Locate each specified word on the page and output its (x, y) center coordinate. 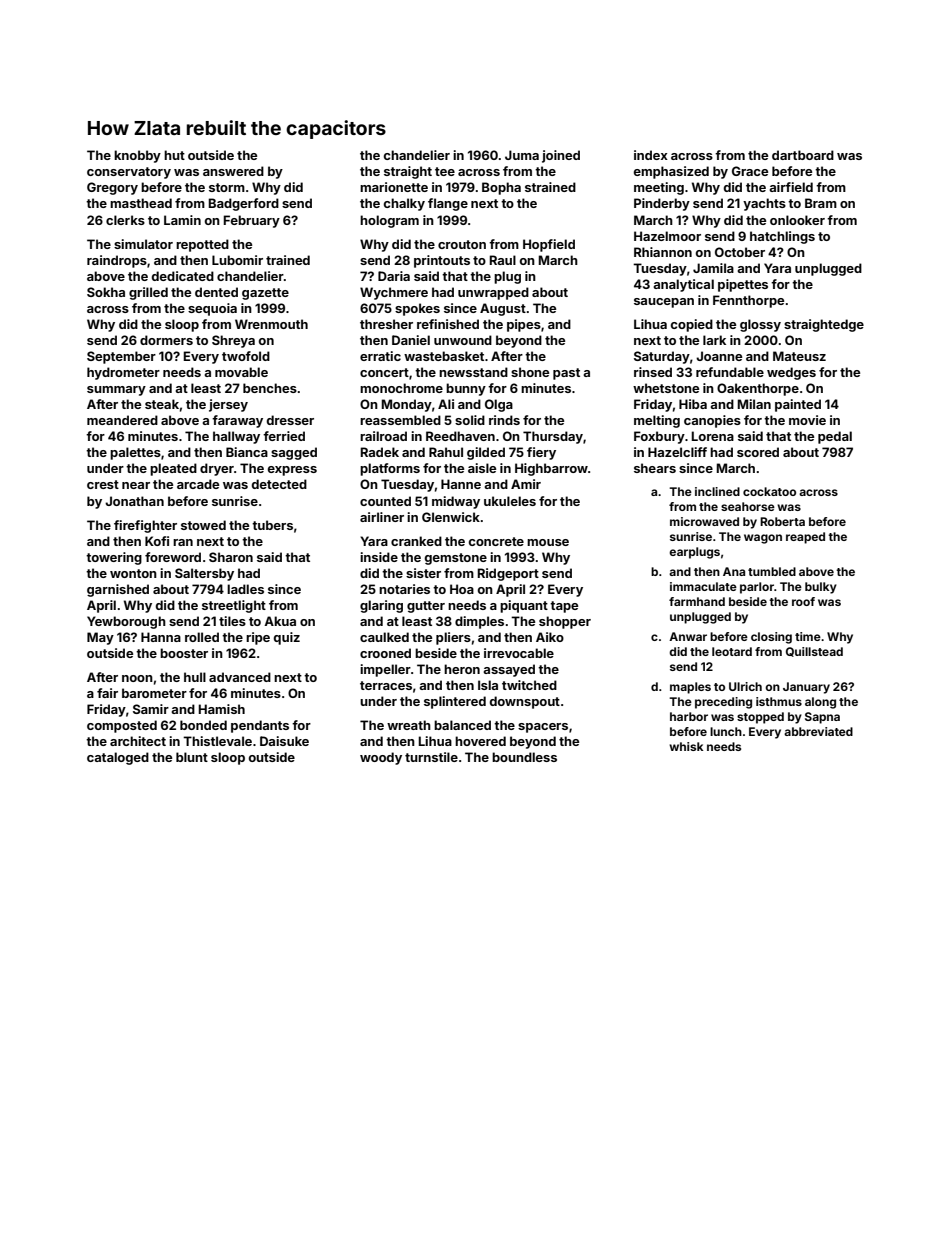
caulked (384, 637)
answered (233, 171)
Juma (522, 155)
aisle (482, 468)
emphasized (671, 172)
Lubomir (237, 260)
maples (690, 688)
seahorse (748, 506)
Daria (394, 276)
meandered (122, 420)
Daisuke (284, 741)
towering (114, 558)
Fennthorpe (748, 301)
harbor (689, 716)
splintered (455, 702)
